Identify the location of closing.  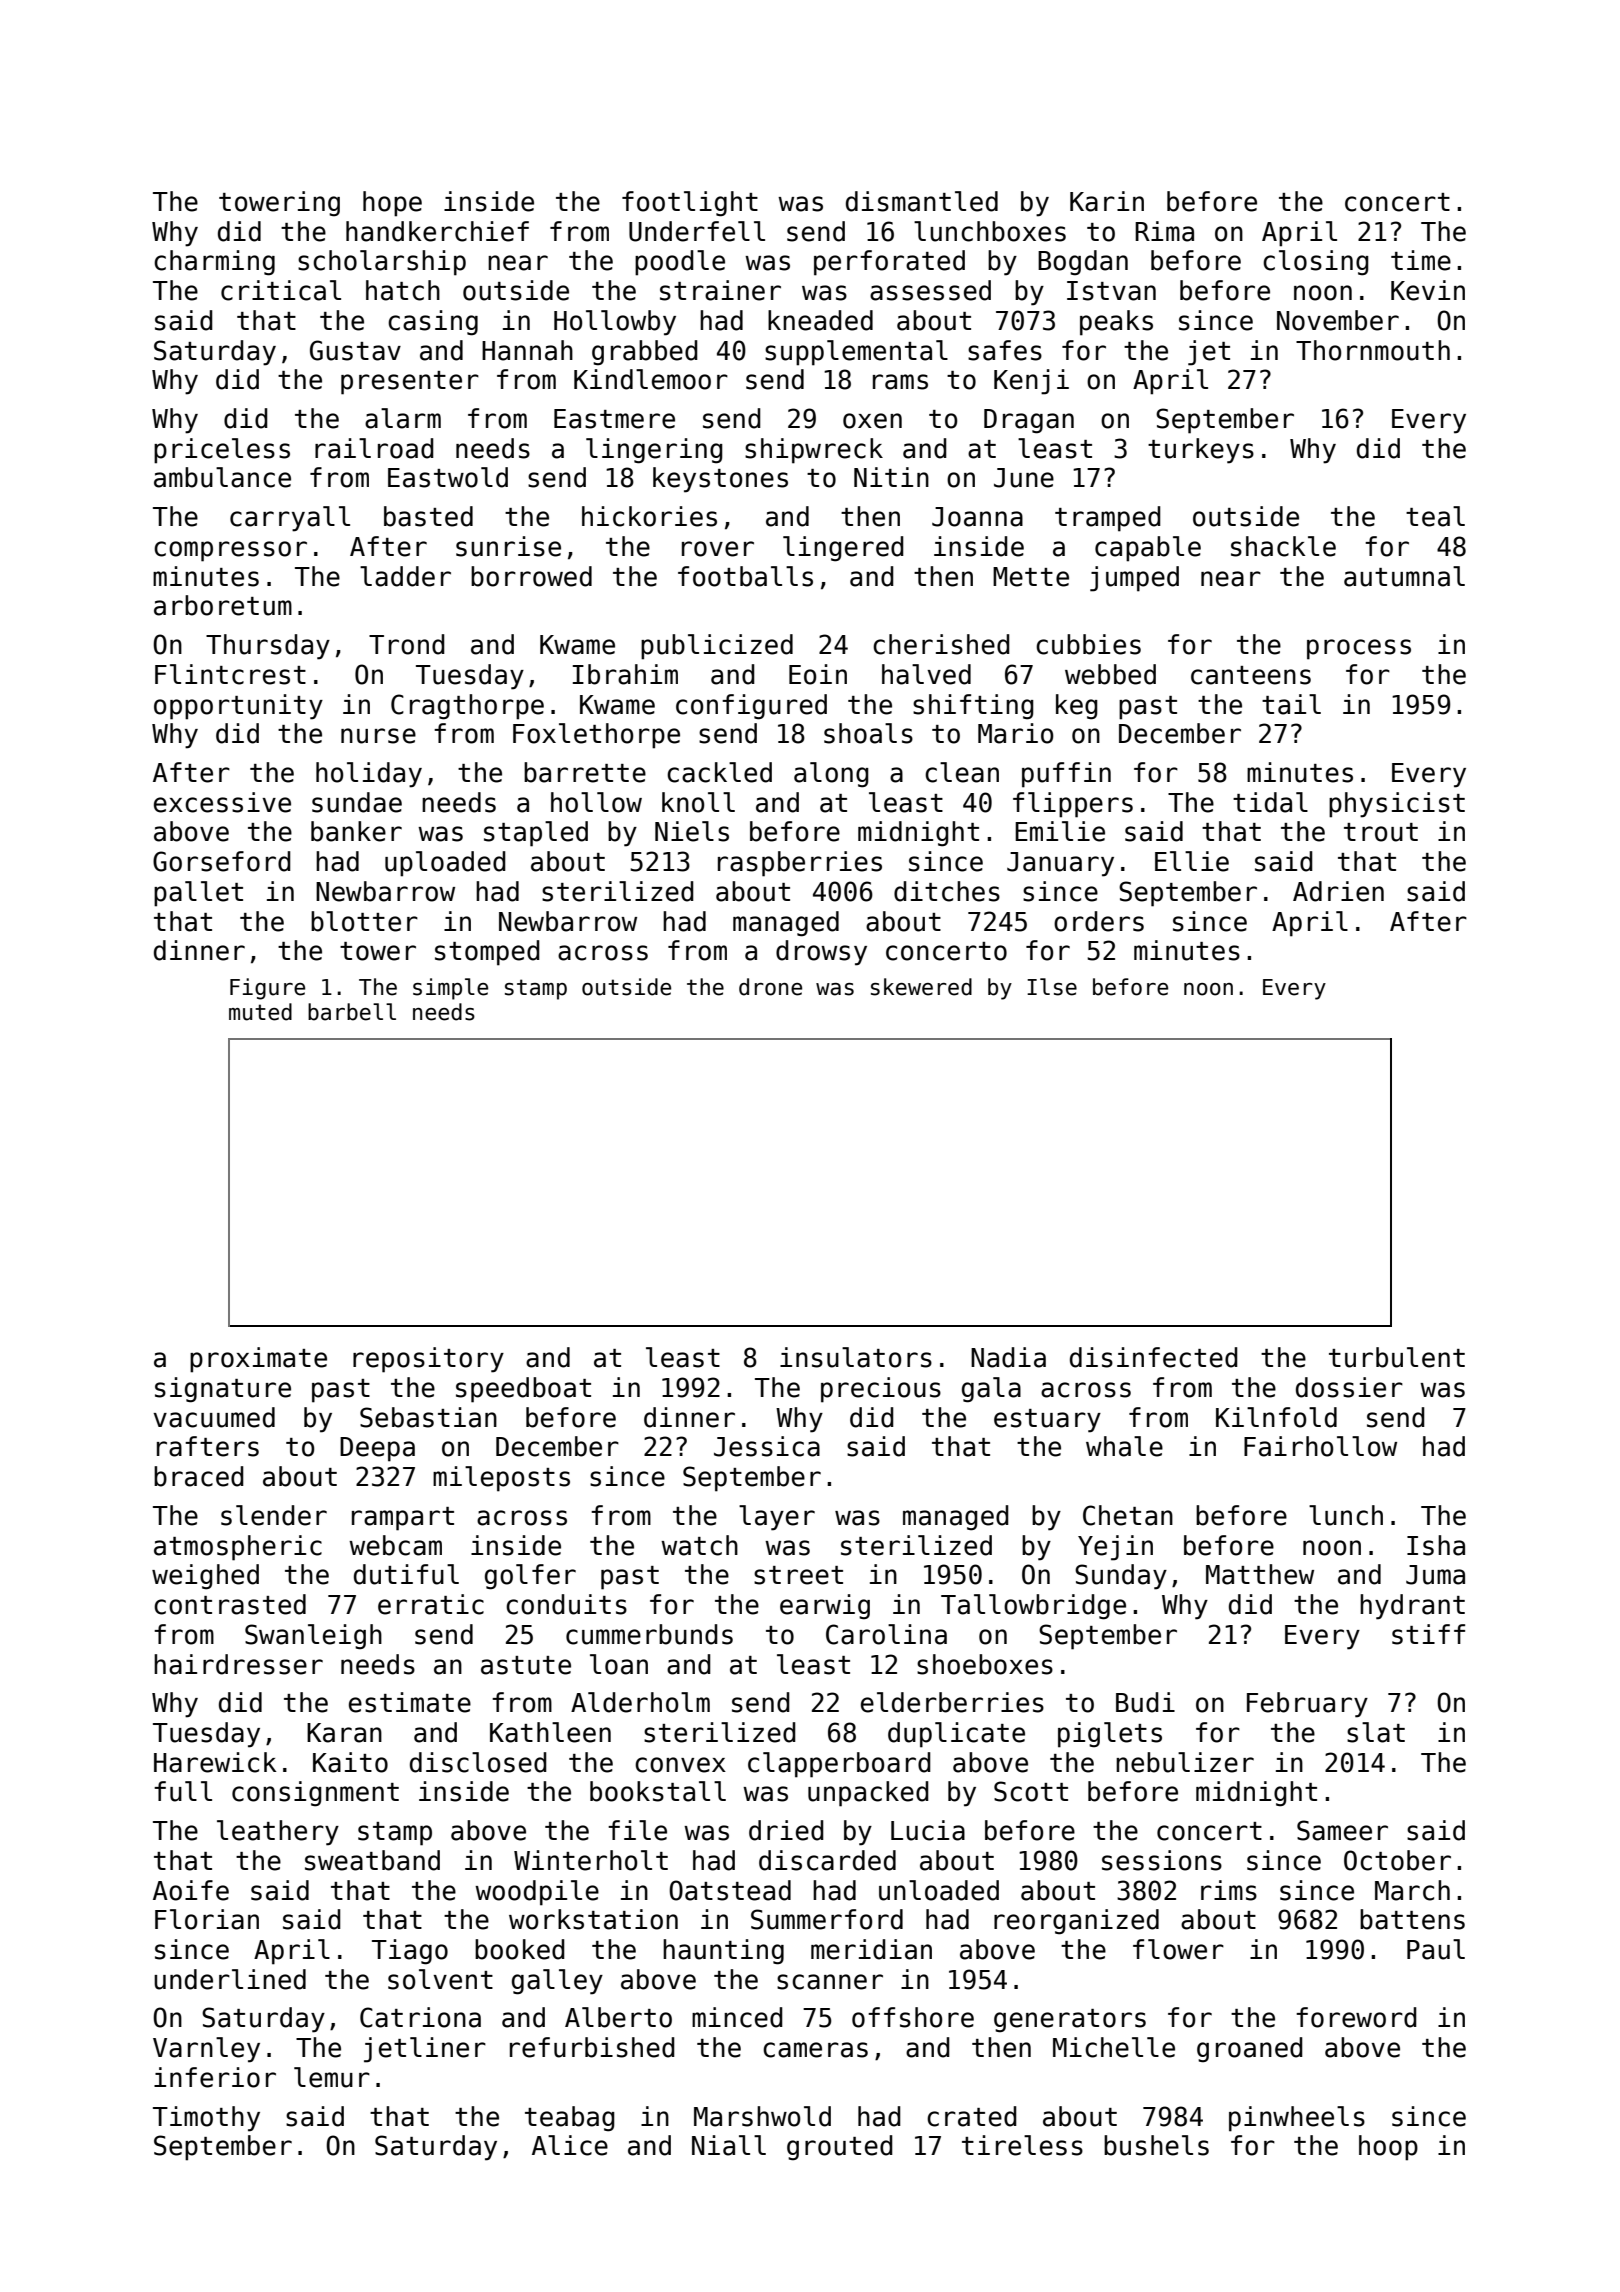
(1316, 263).
